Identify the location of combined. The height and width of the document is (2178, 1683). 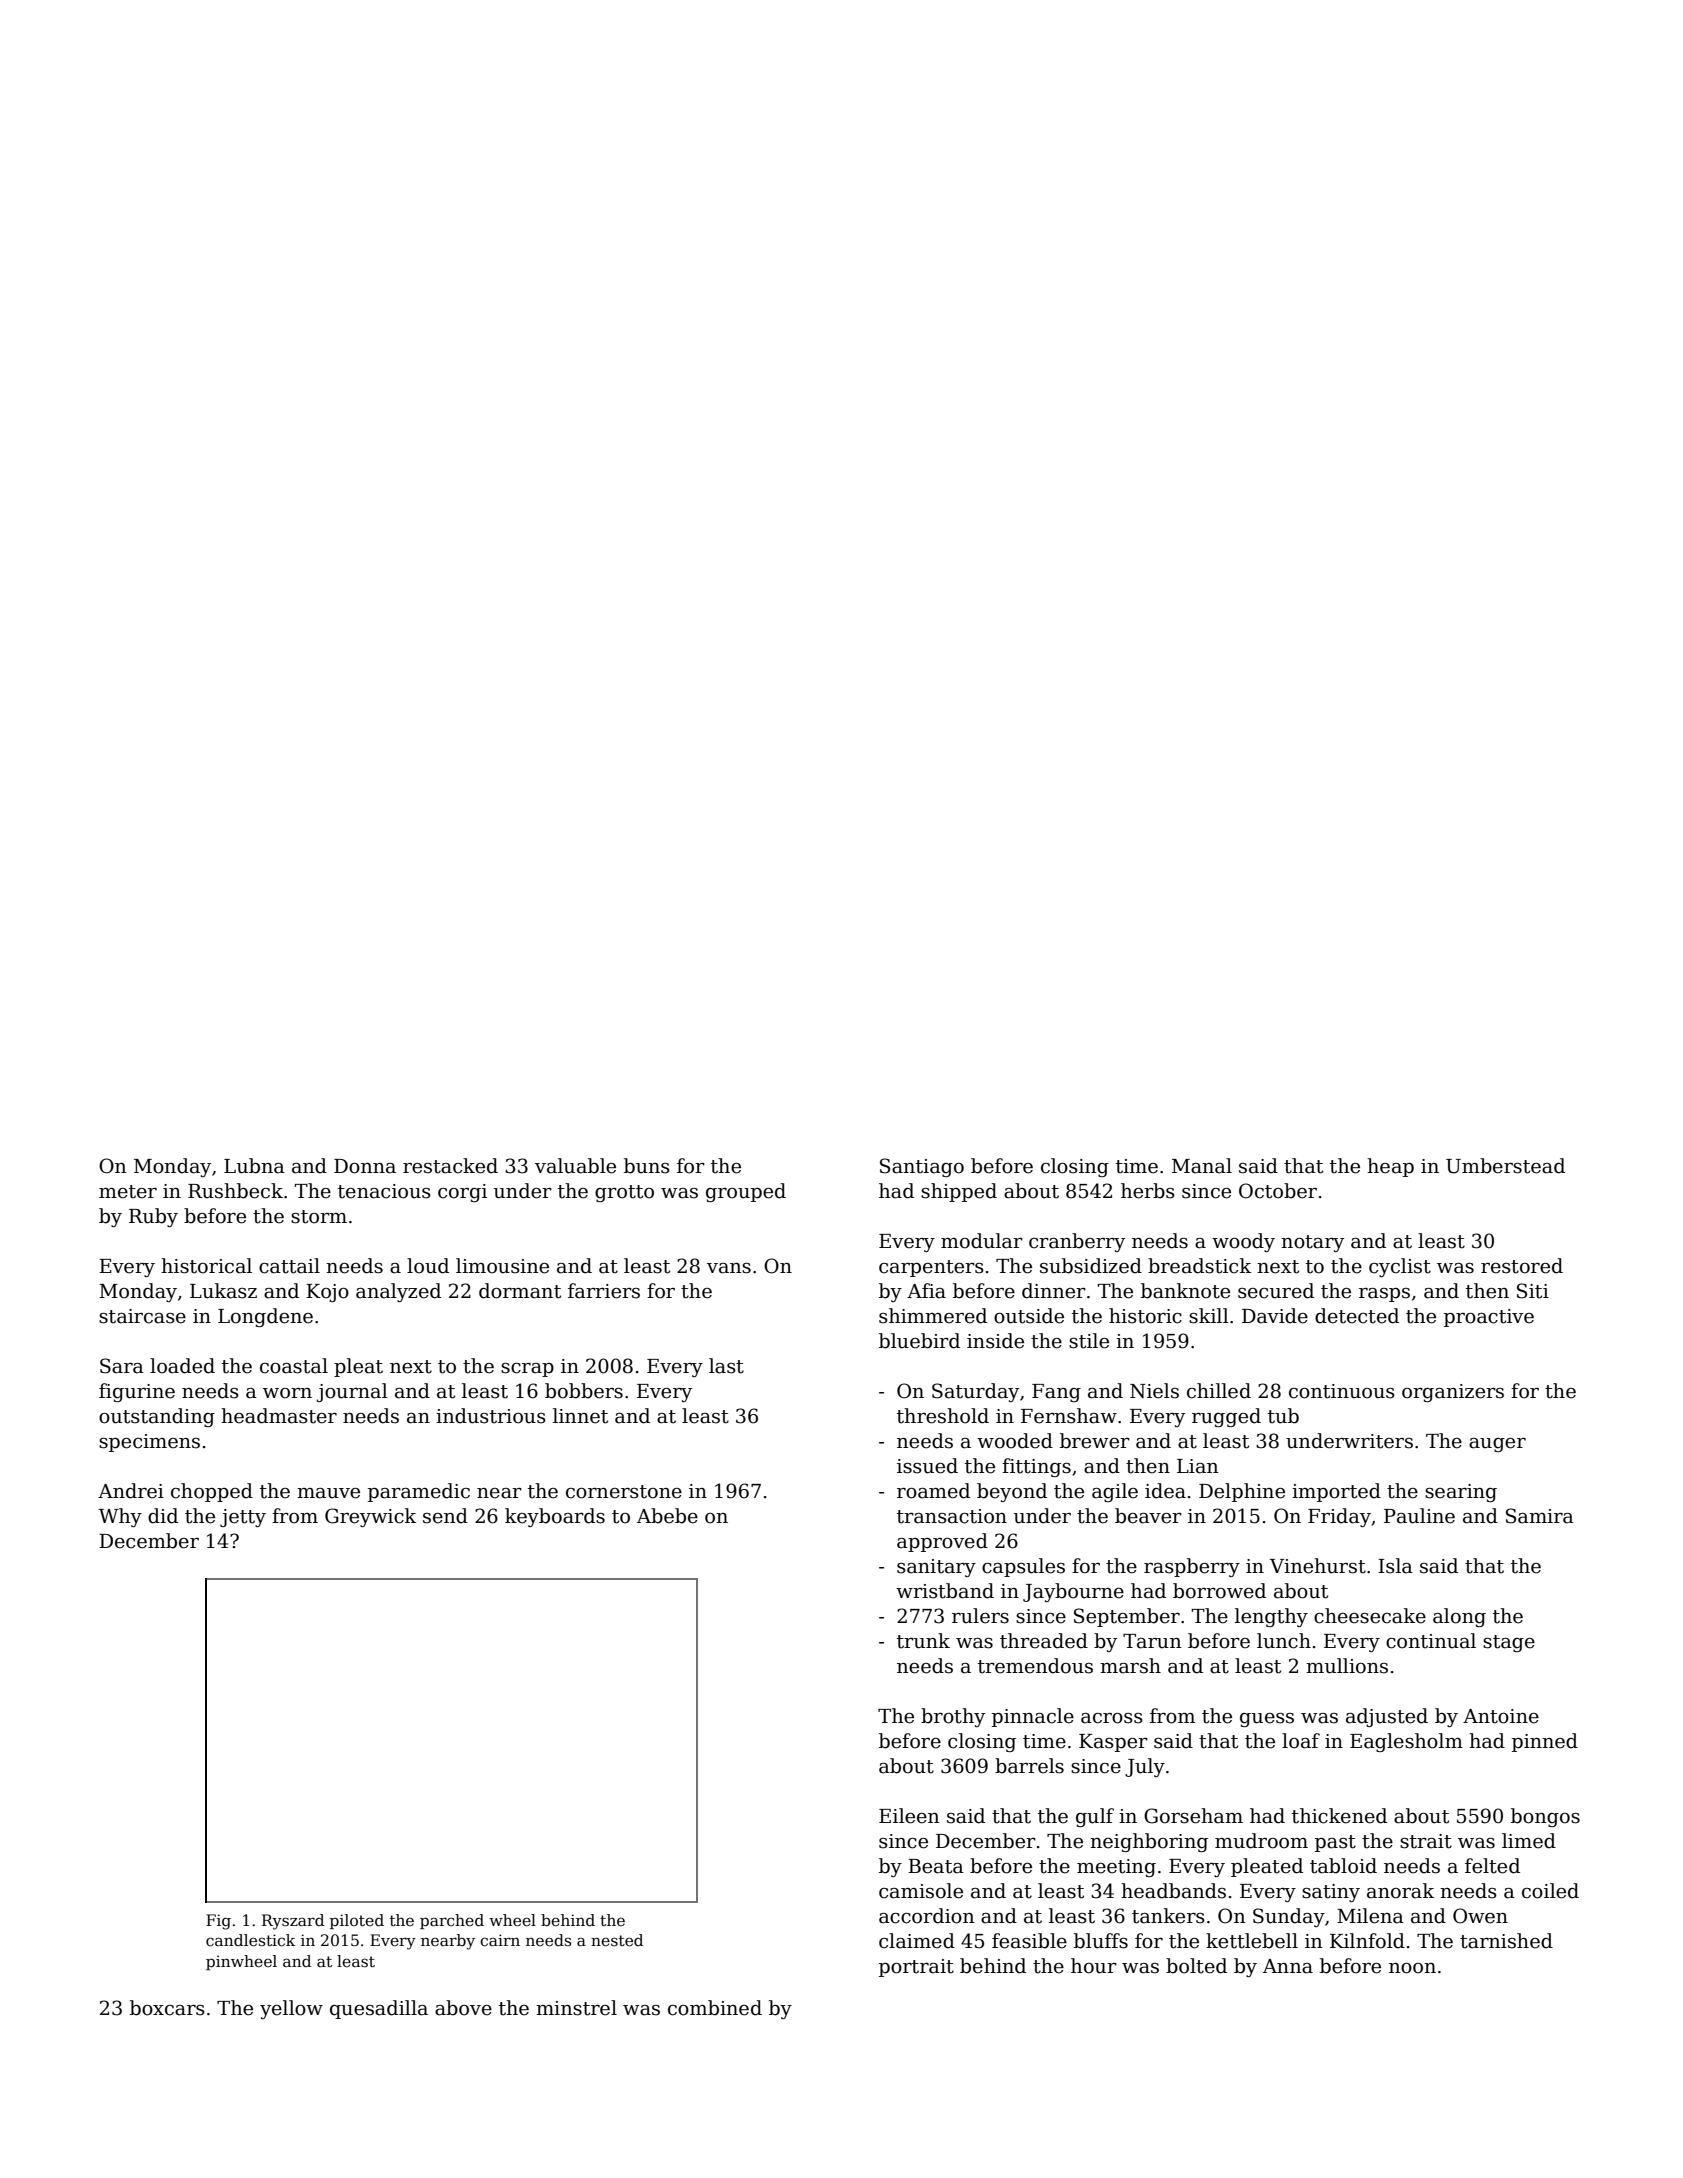
(715, 2008).
